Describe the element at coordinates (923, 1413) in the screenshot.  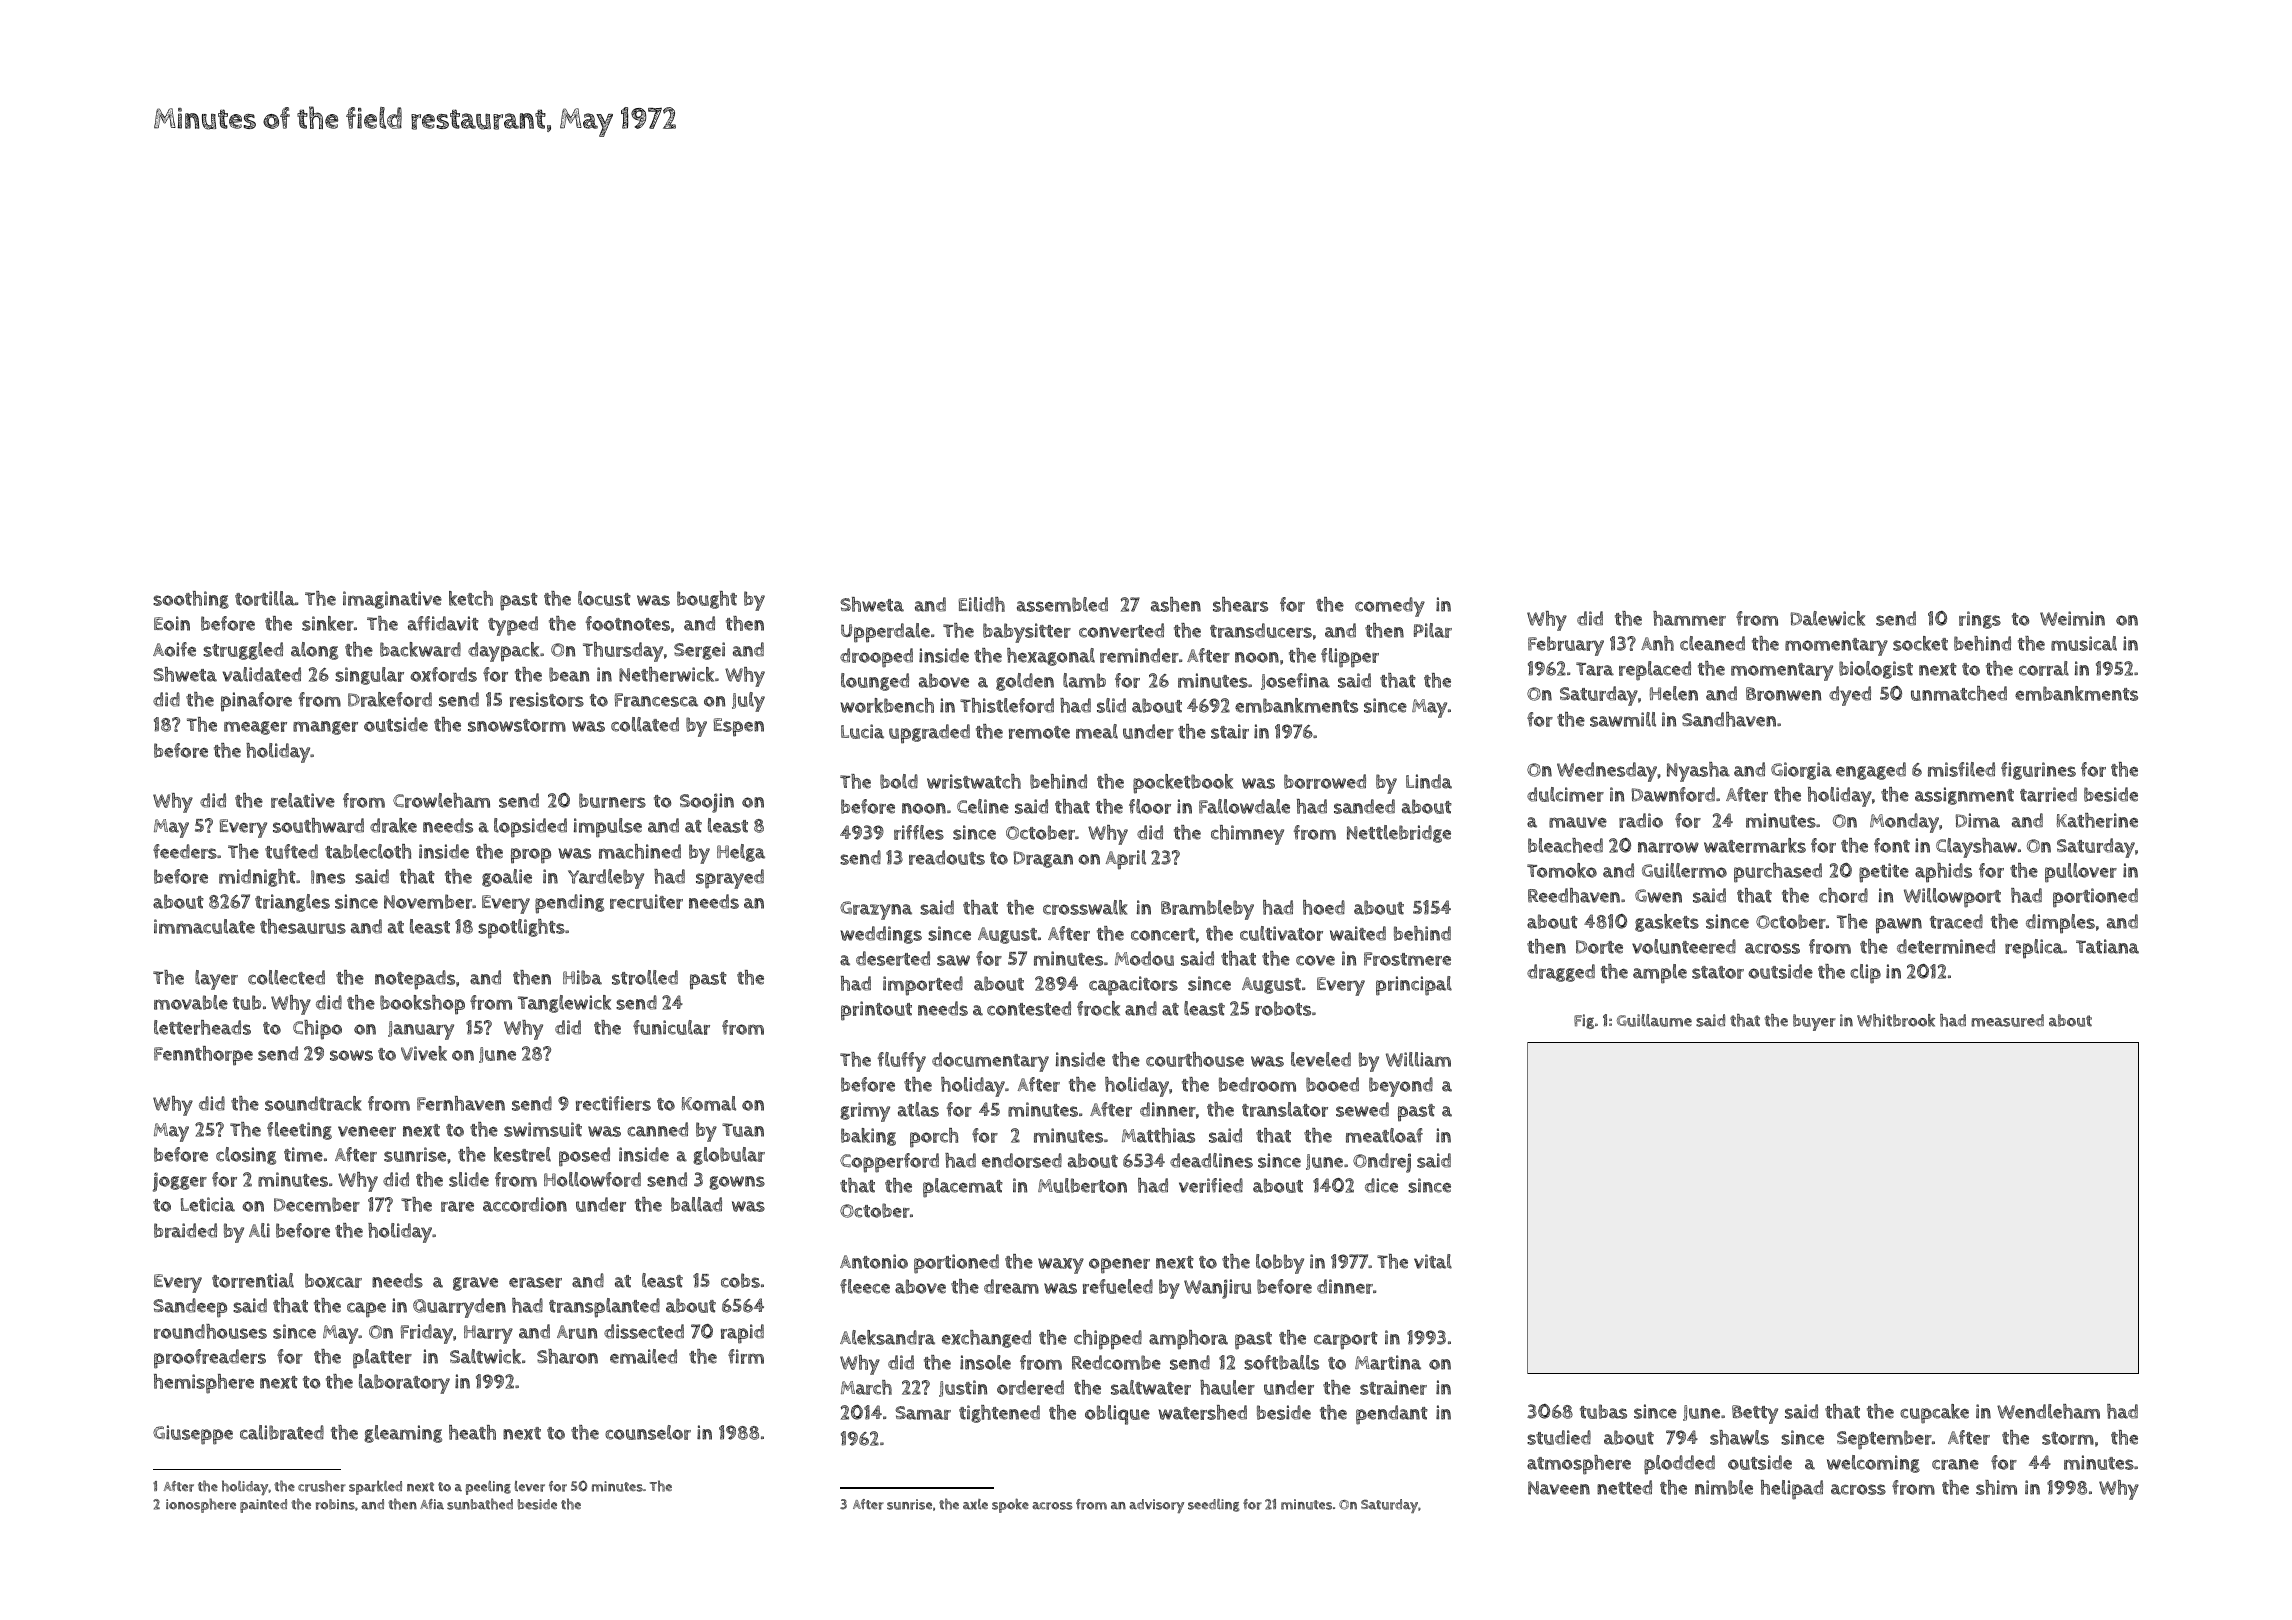
I see `Samar` at that location.
